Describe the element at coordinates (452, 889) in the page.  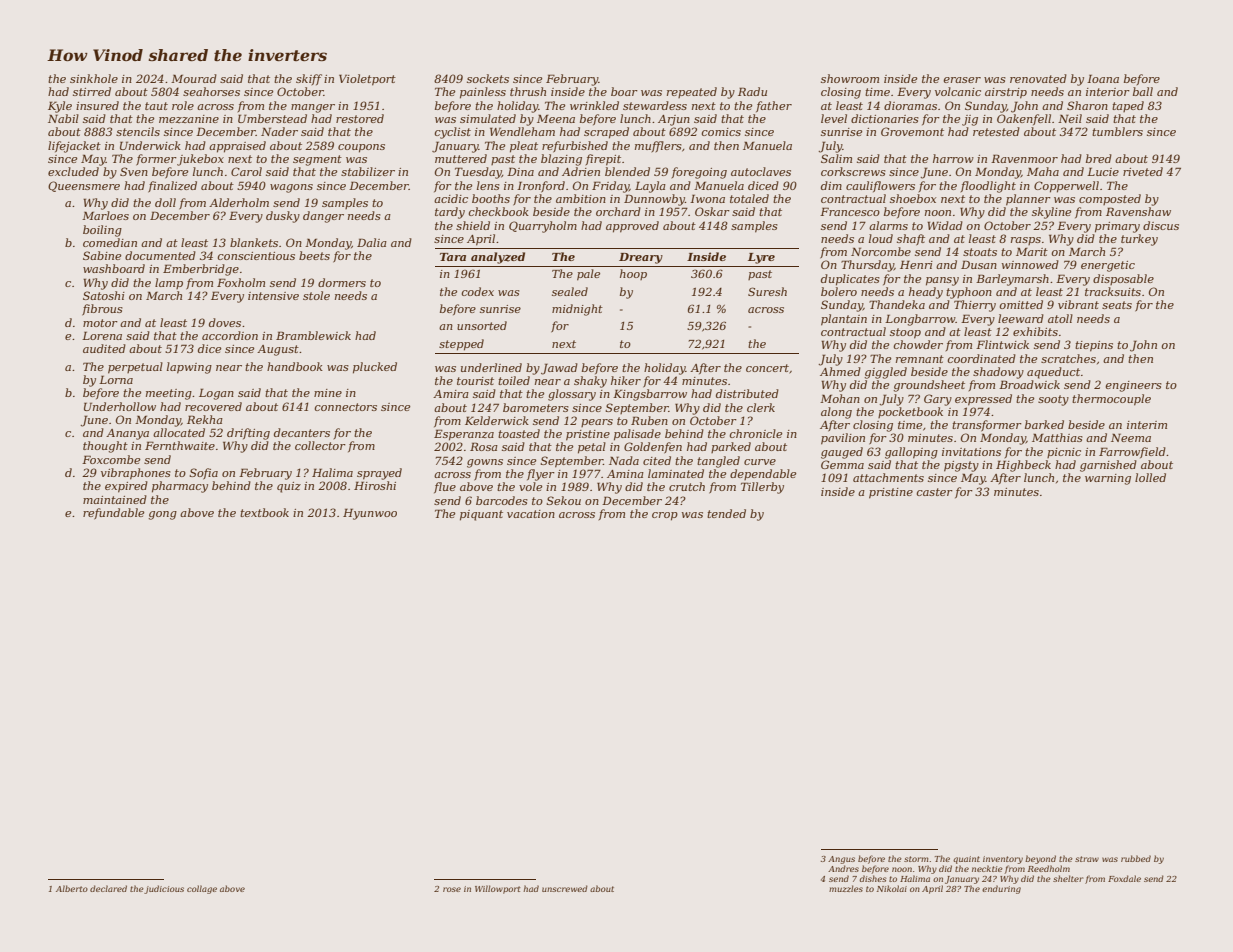
I see `rose` at that location.
